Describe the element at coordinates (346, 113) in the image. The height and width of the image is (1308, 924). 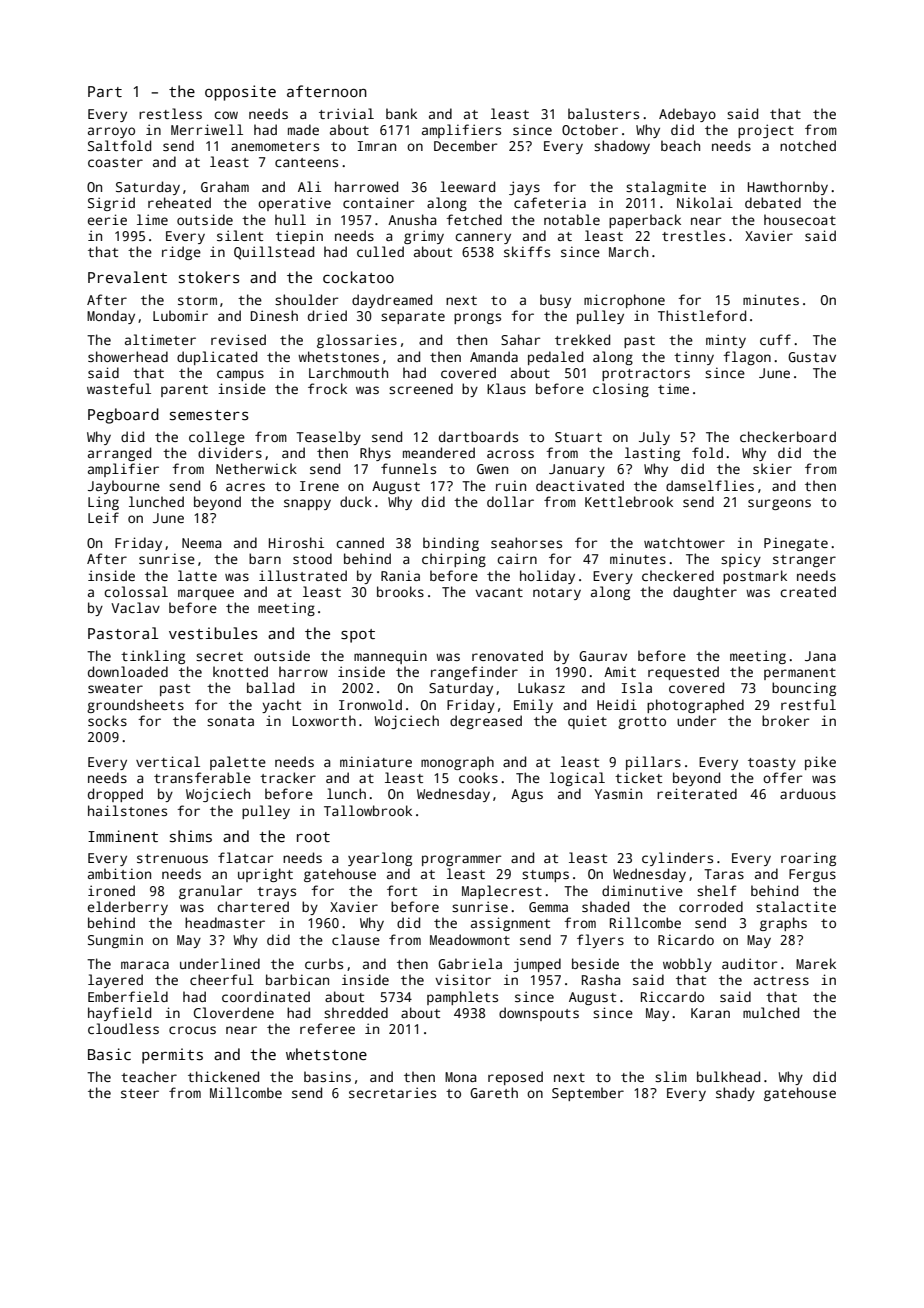
I see `trivial` at that location.
